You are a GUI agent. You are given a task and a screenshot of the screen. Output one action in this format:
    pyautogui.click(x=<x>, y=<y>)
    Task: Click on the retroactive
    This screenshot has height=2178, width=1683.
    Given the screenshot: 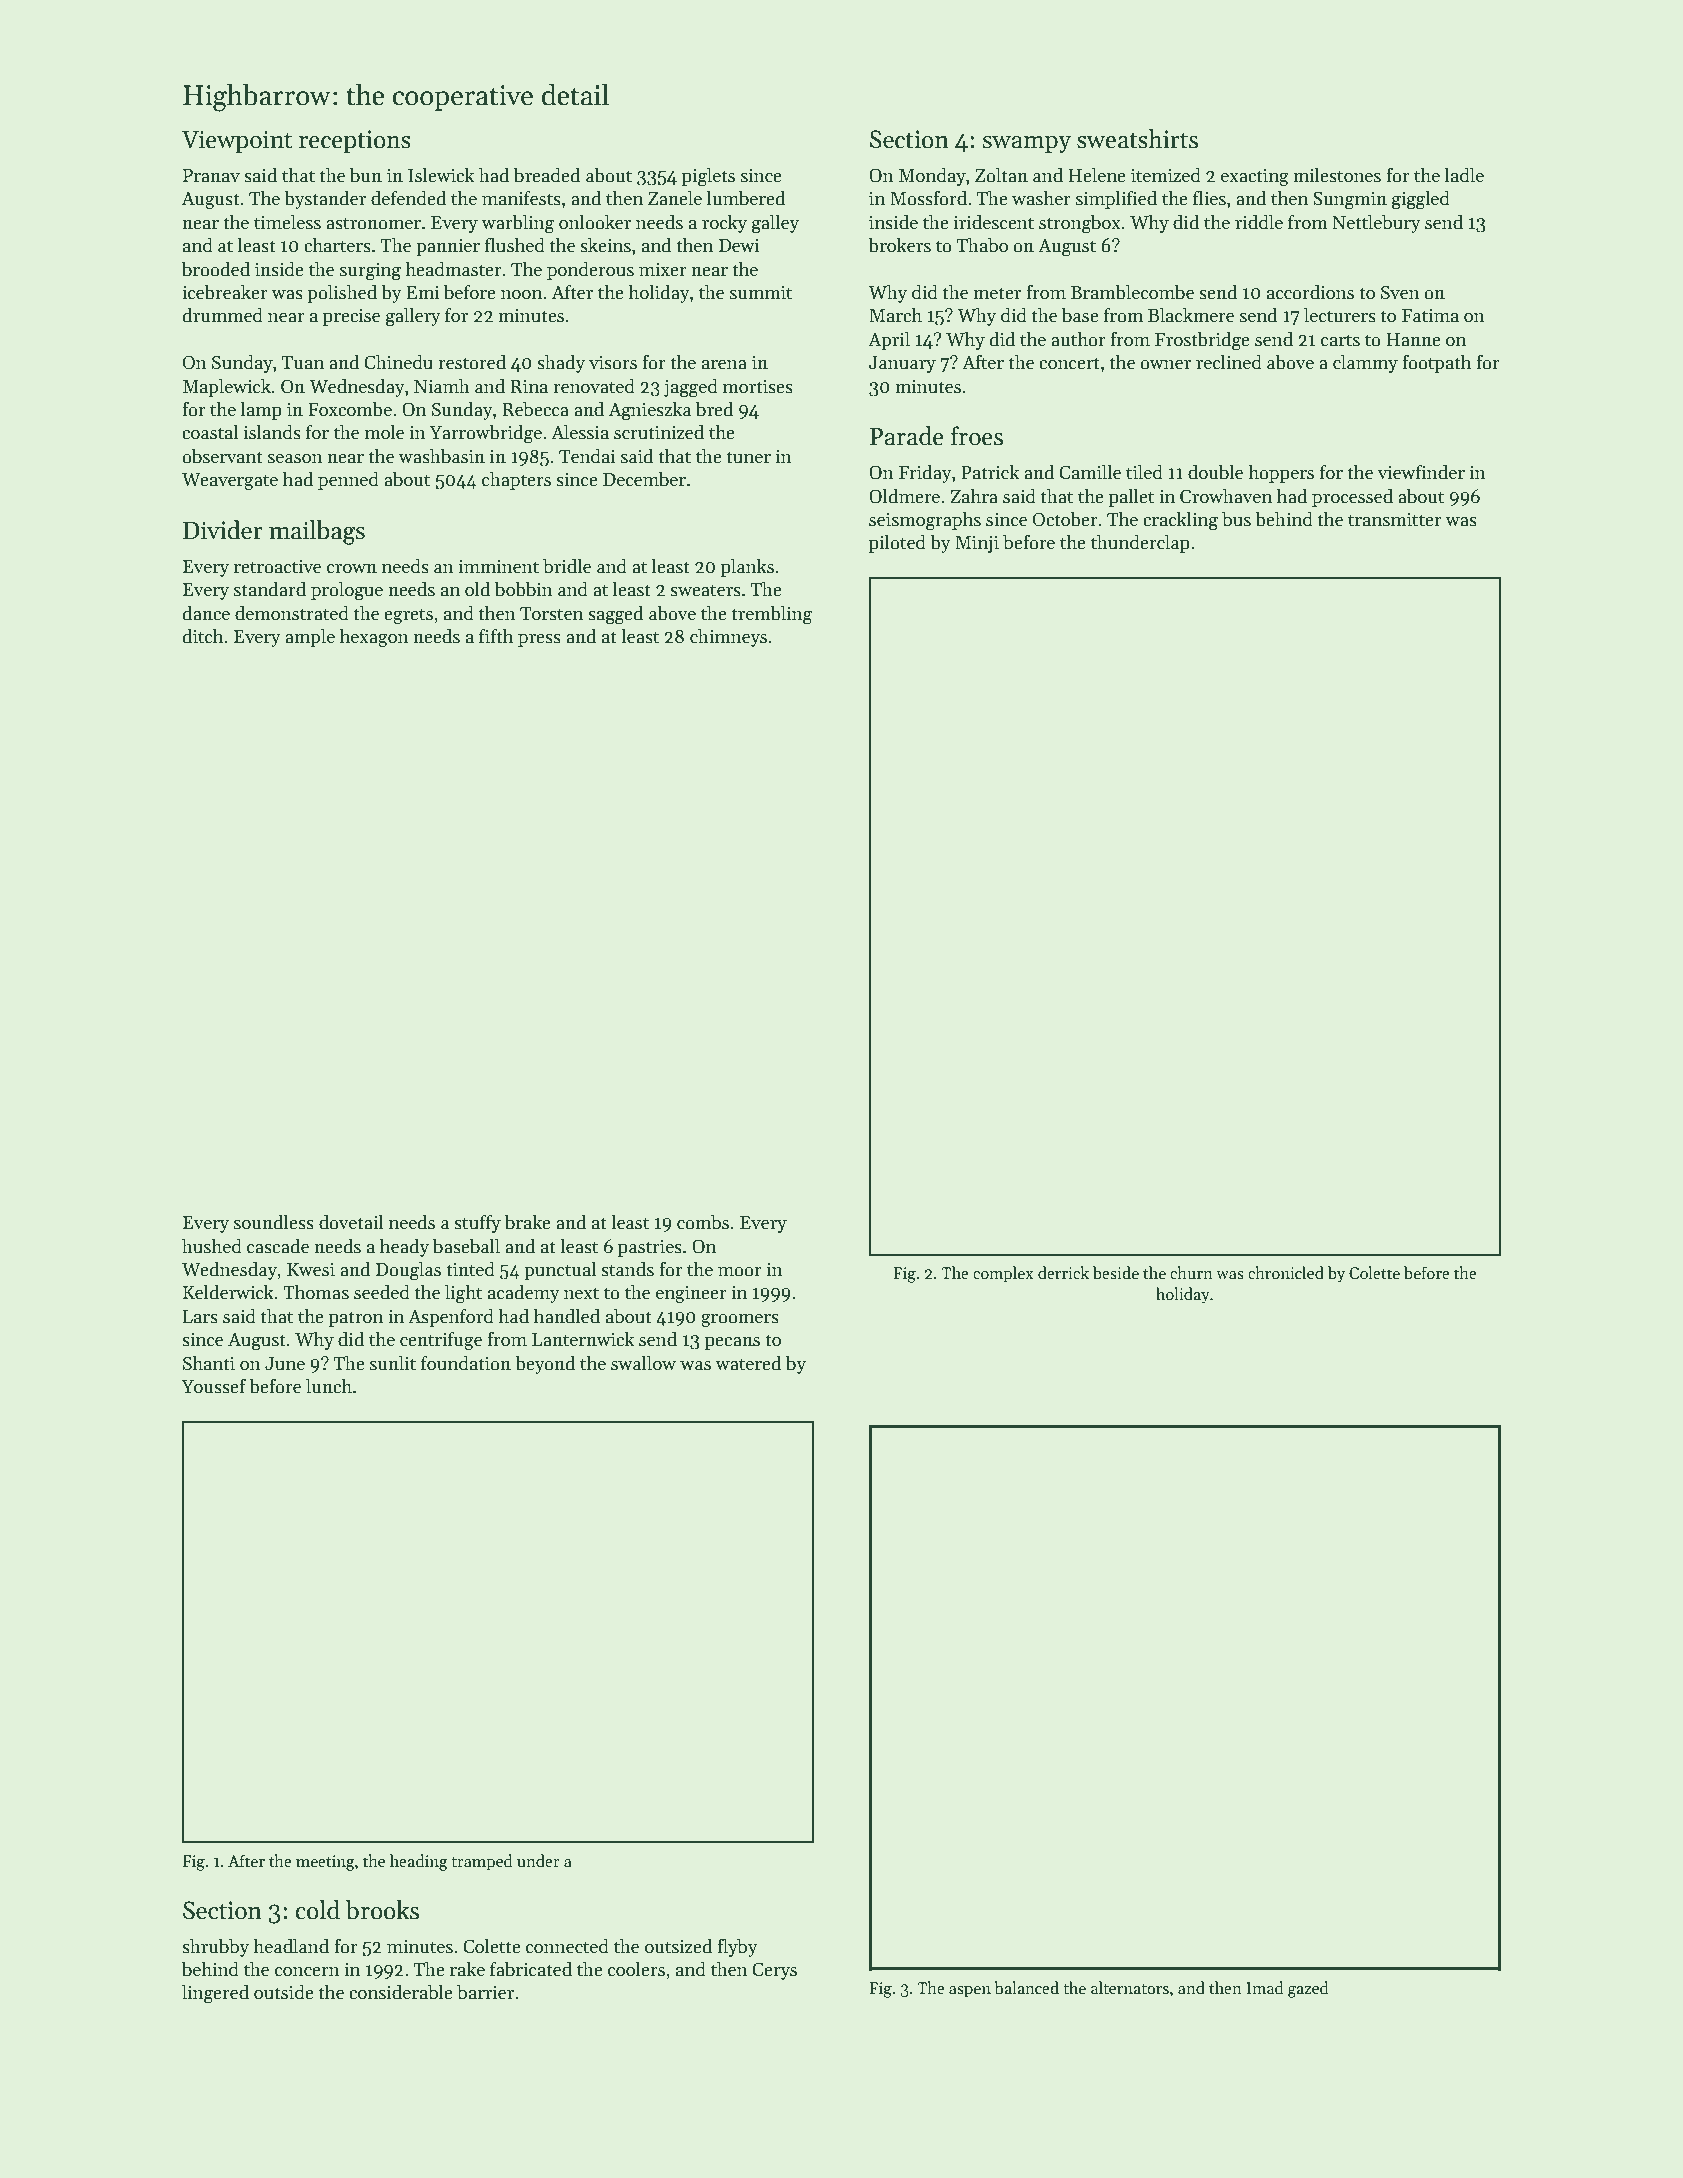 What is the action you would take?
    pyautogui.click(x=277, y=567)
